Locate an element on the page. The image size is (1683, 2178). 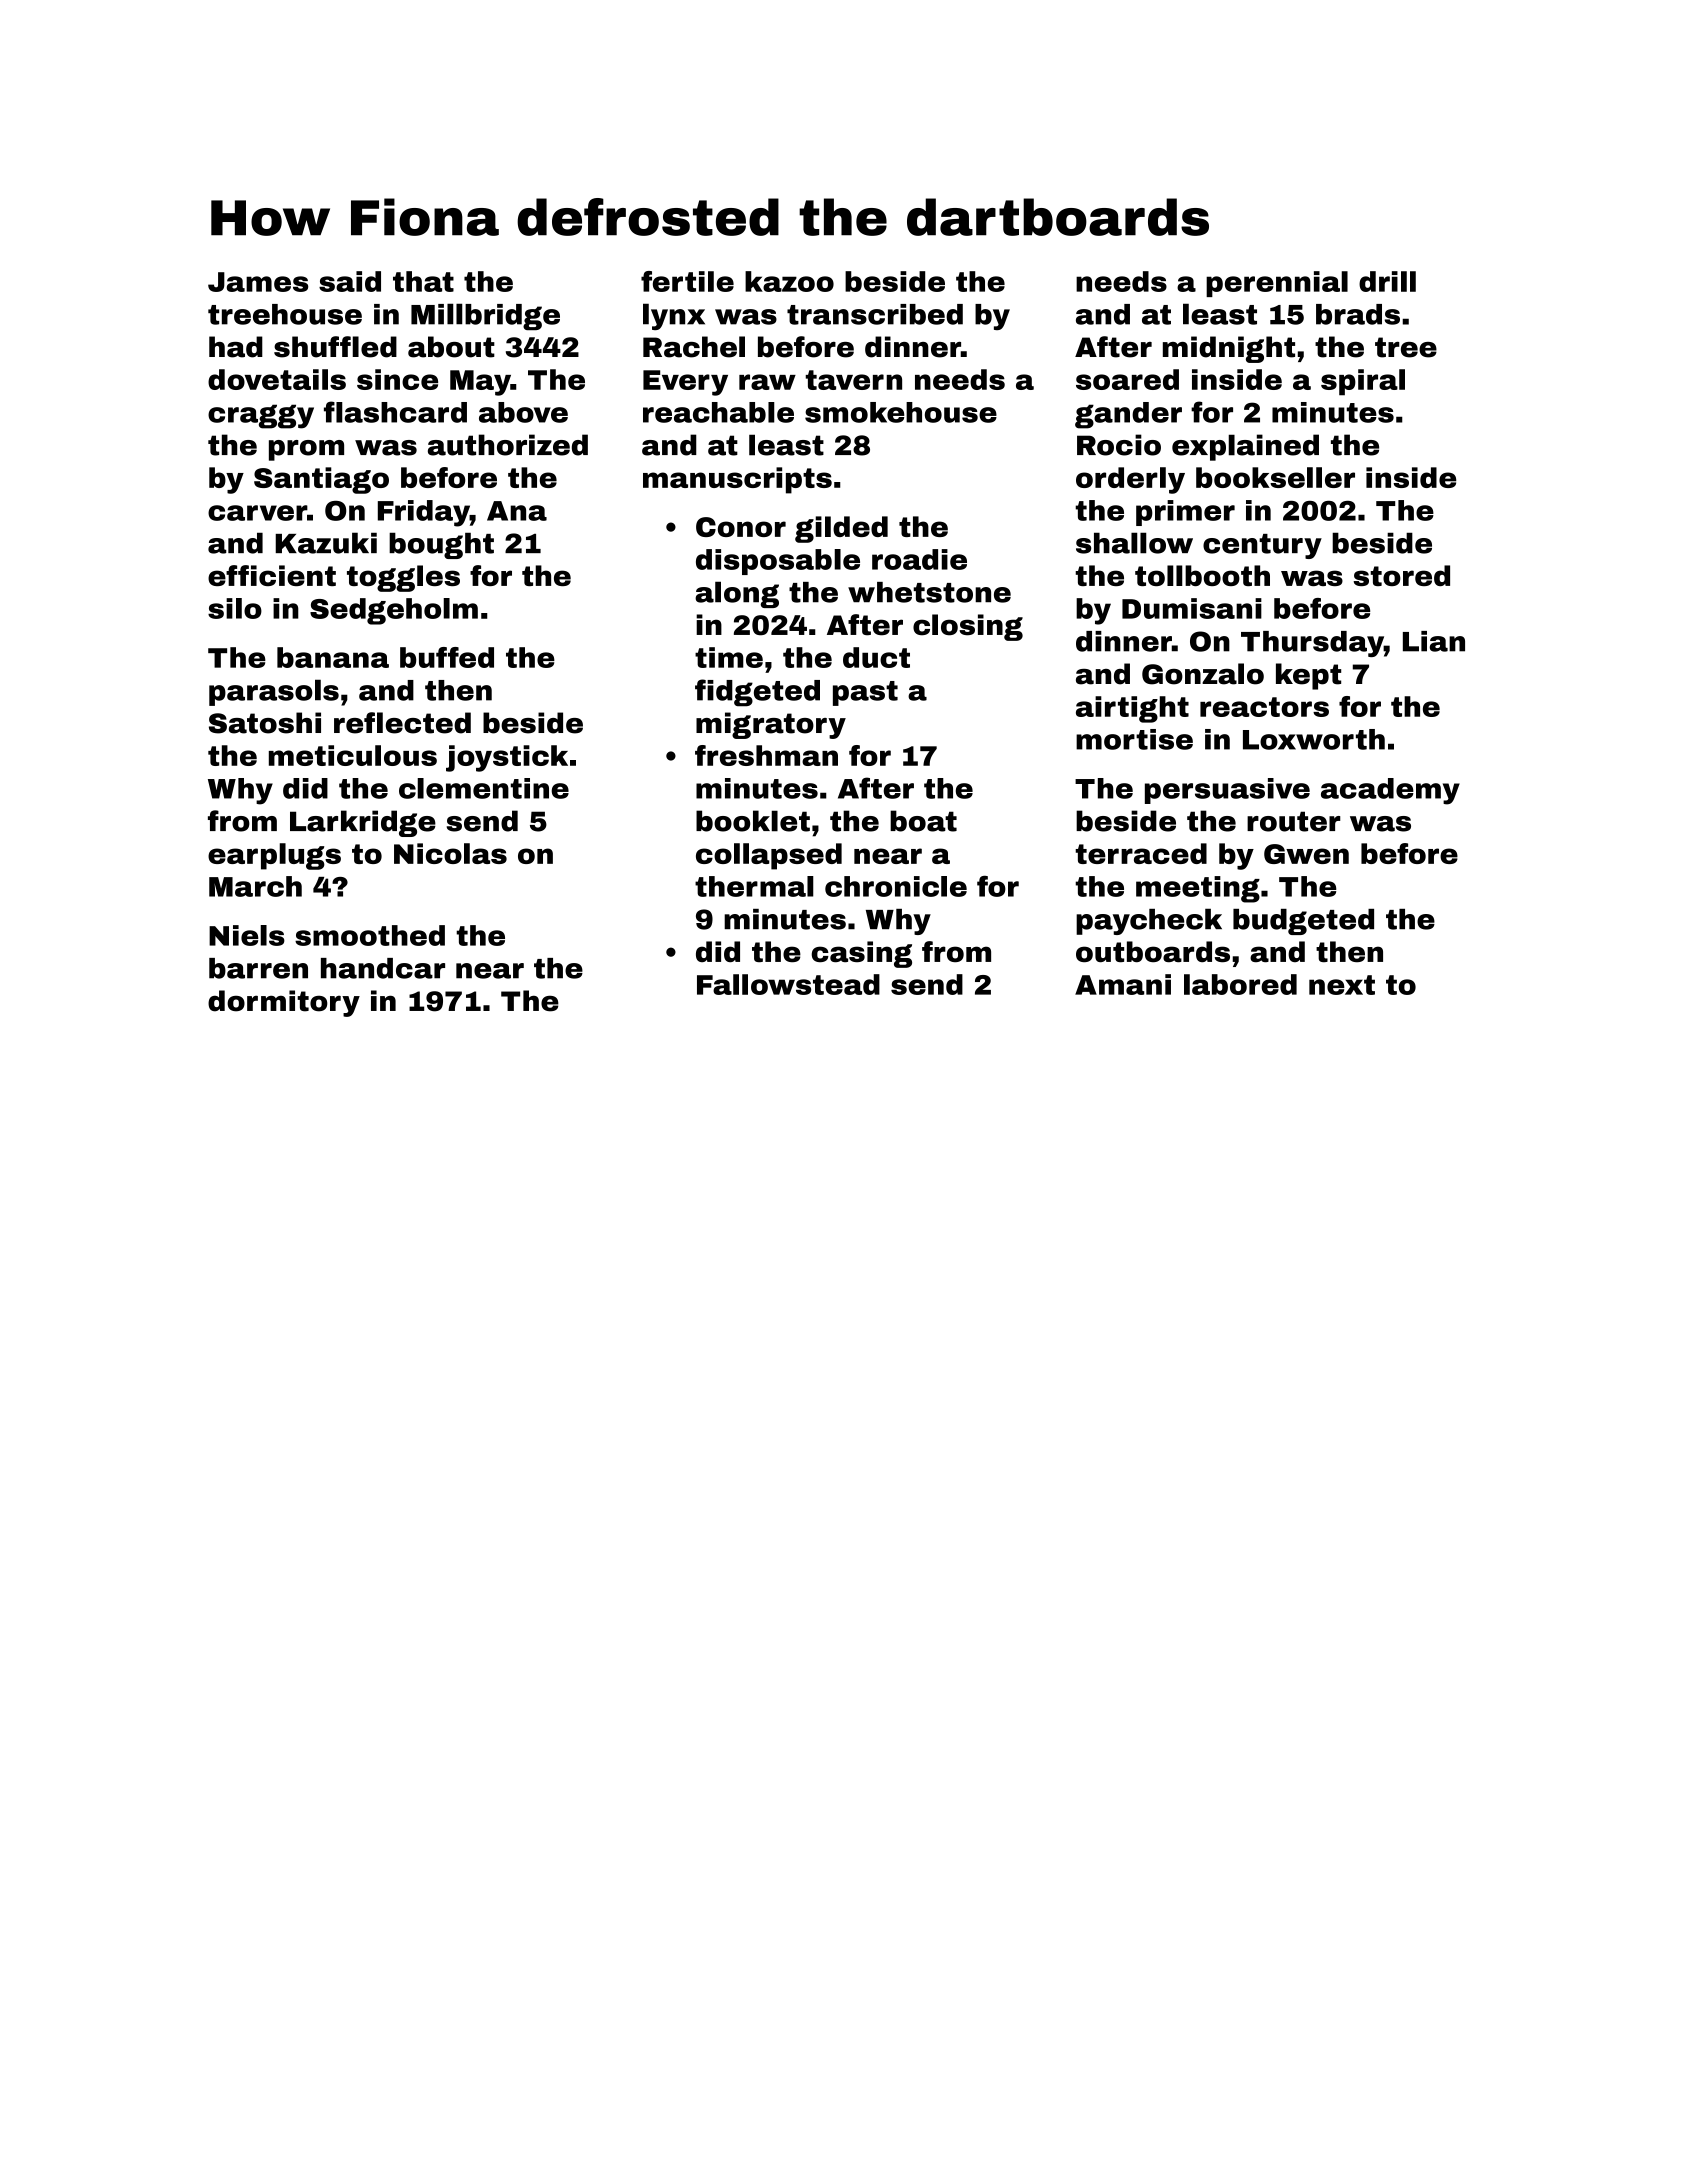
Larkridge is located at coordinates (363, 823).
